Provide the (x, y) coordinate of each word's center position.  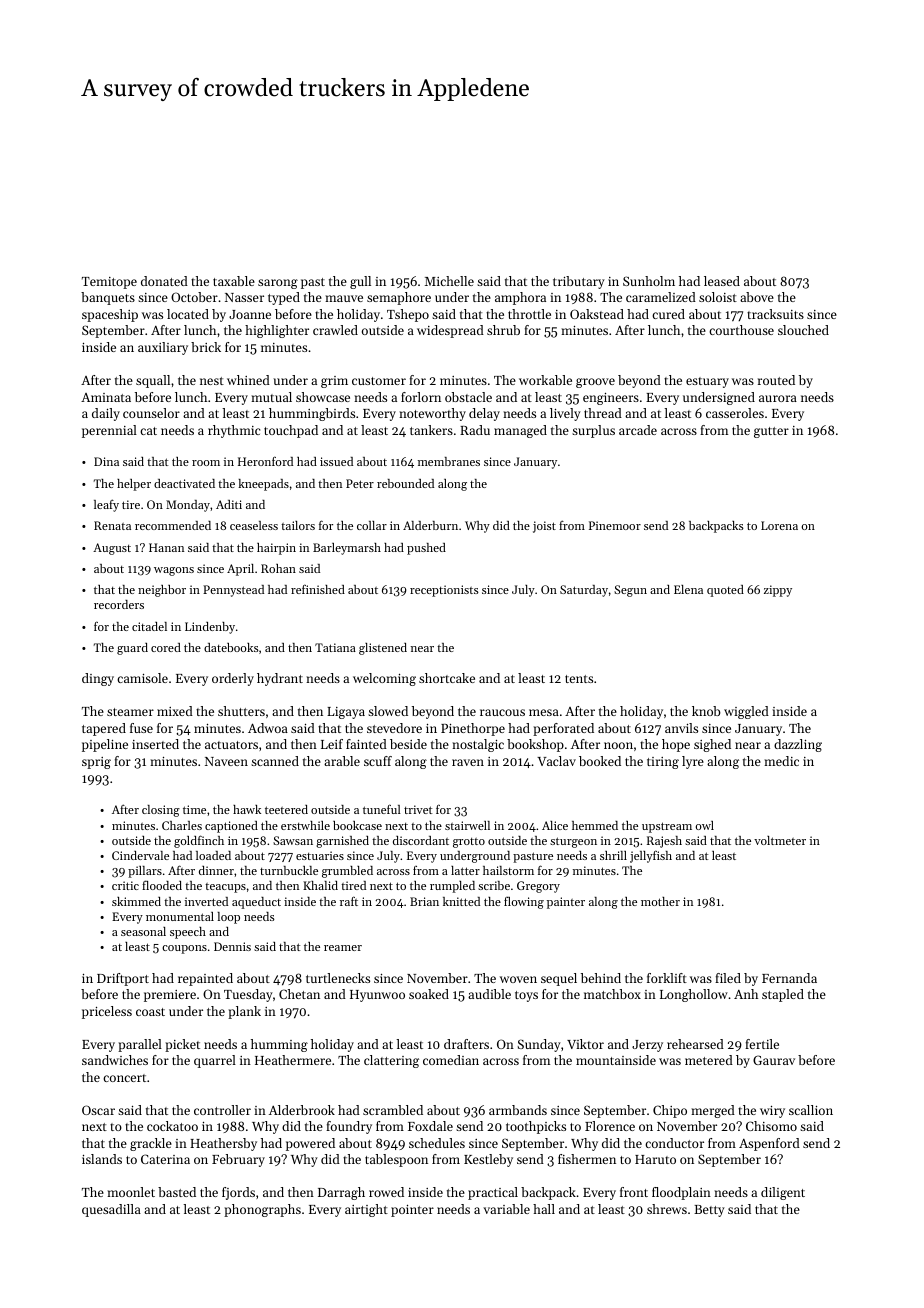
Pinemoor (615, 525)
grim (334, 382)
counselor (151, 413)
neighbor (162, 591)
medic (781, 761)
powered (310, 1144)
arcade (638, 430)
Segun (630, 591)
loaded (213, 855)
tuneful (382, 809)
